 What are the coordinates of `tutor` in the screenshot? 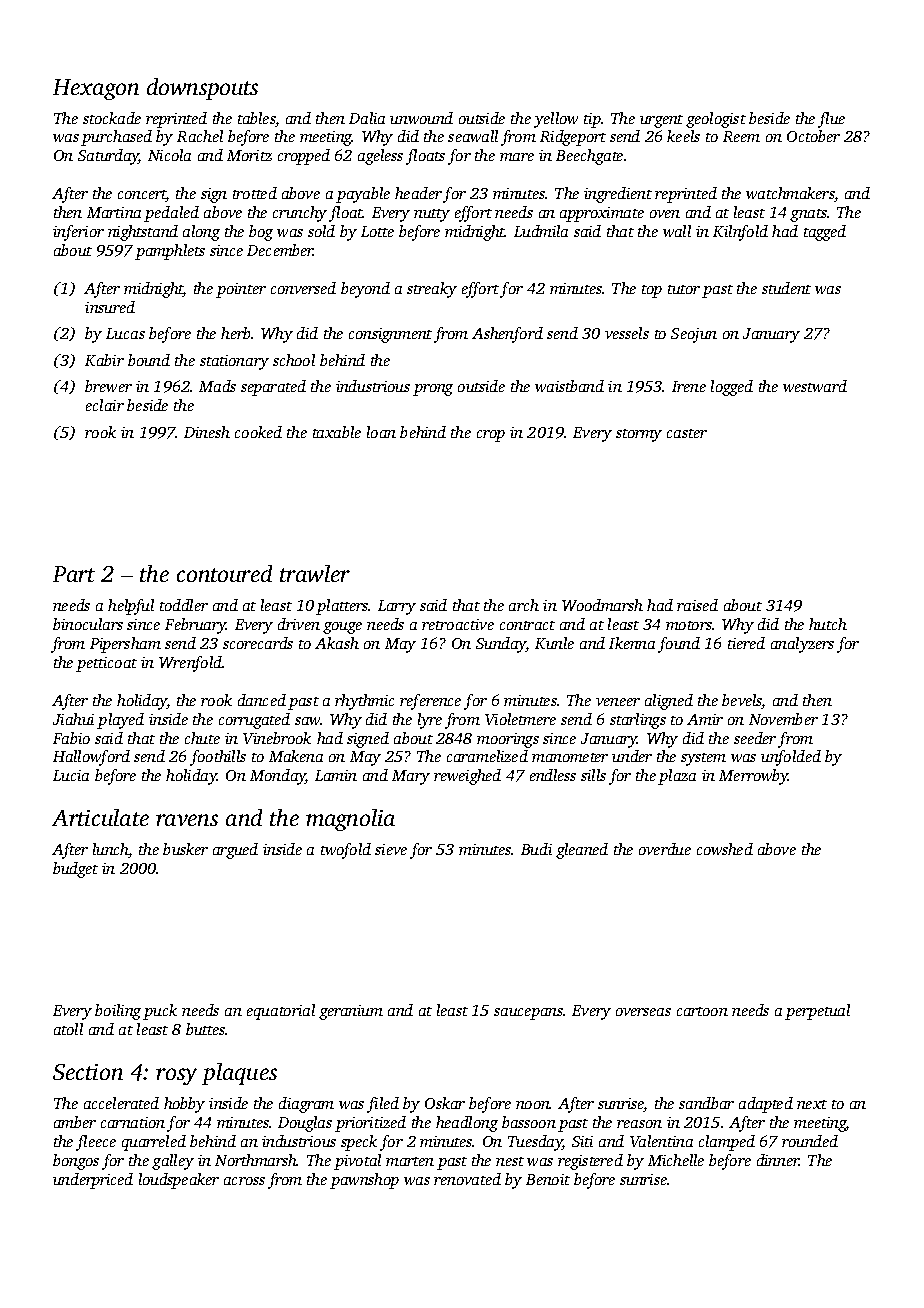 It's located at (684, 289).
